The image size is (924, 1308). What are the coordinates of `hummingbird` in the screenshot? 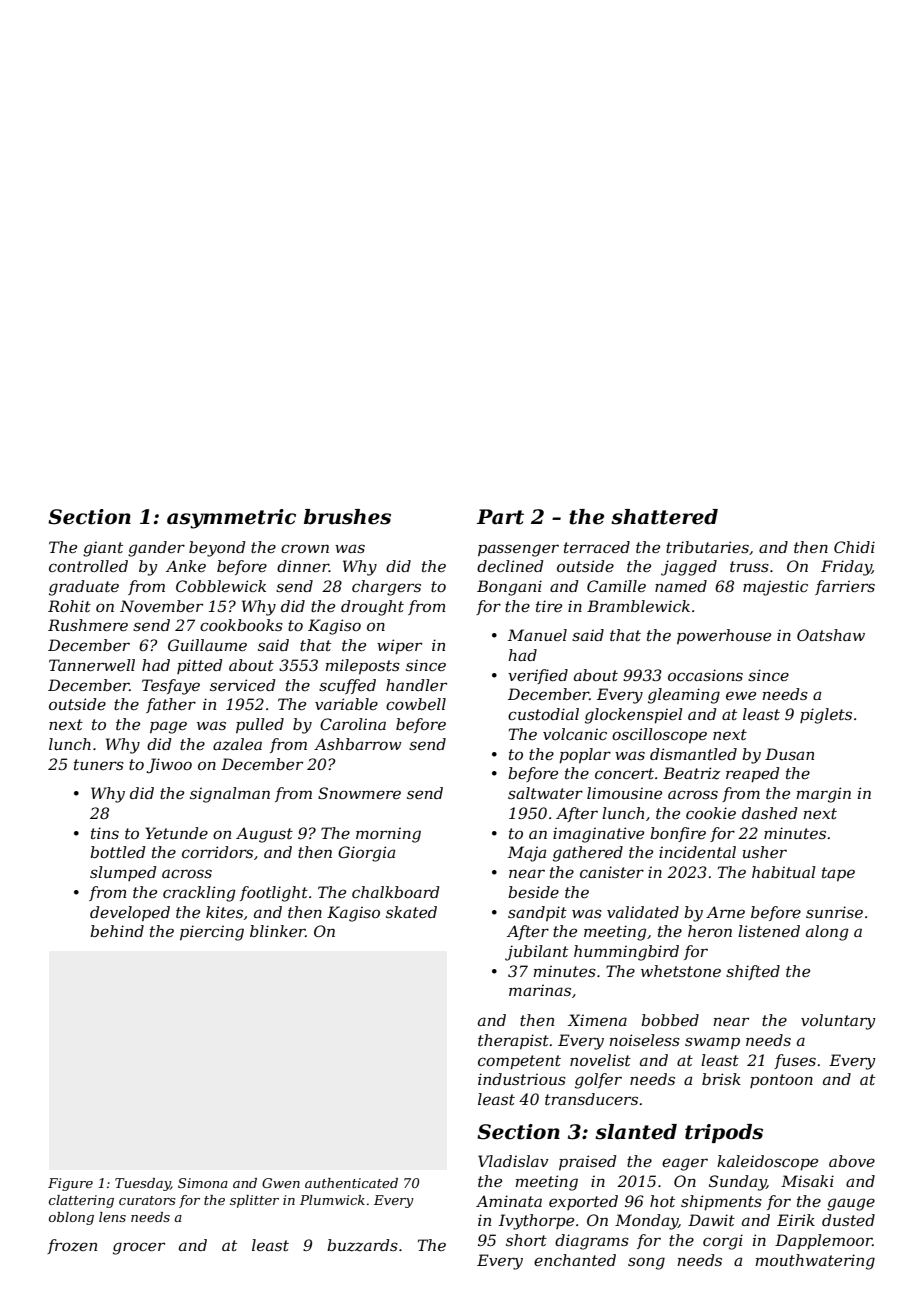 It's located at (626, 953).
